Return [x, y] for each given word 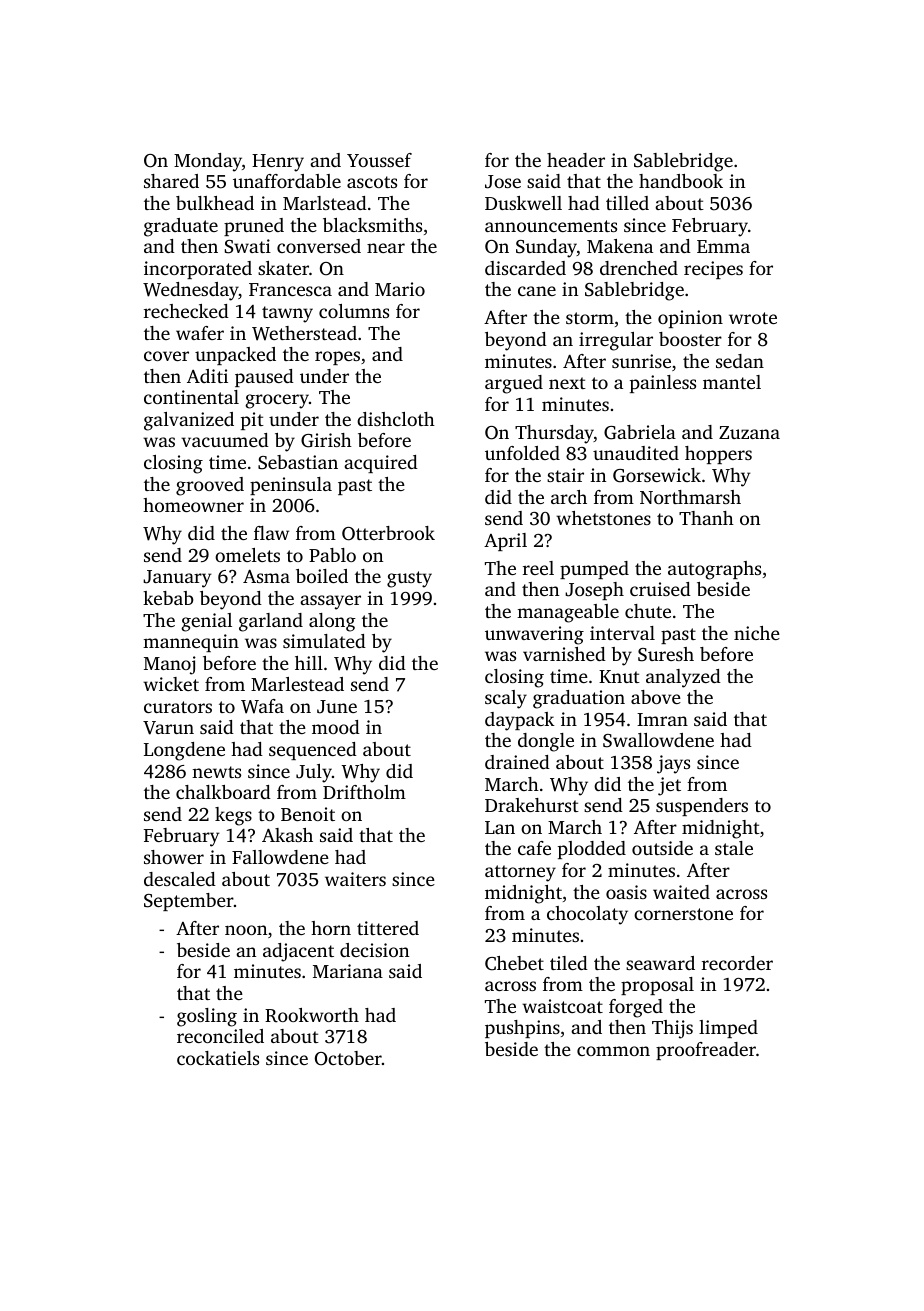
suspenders [702, 807]
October [348, 1058]
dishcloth [396, 419]
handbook [681, 181]
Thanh [706, 518]
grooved [210, 486]
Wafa [262, 706]
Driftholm [364, 792]
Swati [248, 246]
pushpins [522, 1029]
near [386, 248]
